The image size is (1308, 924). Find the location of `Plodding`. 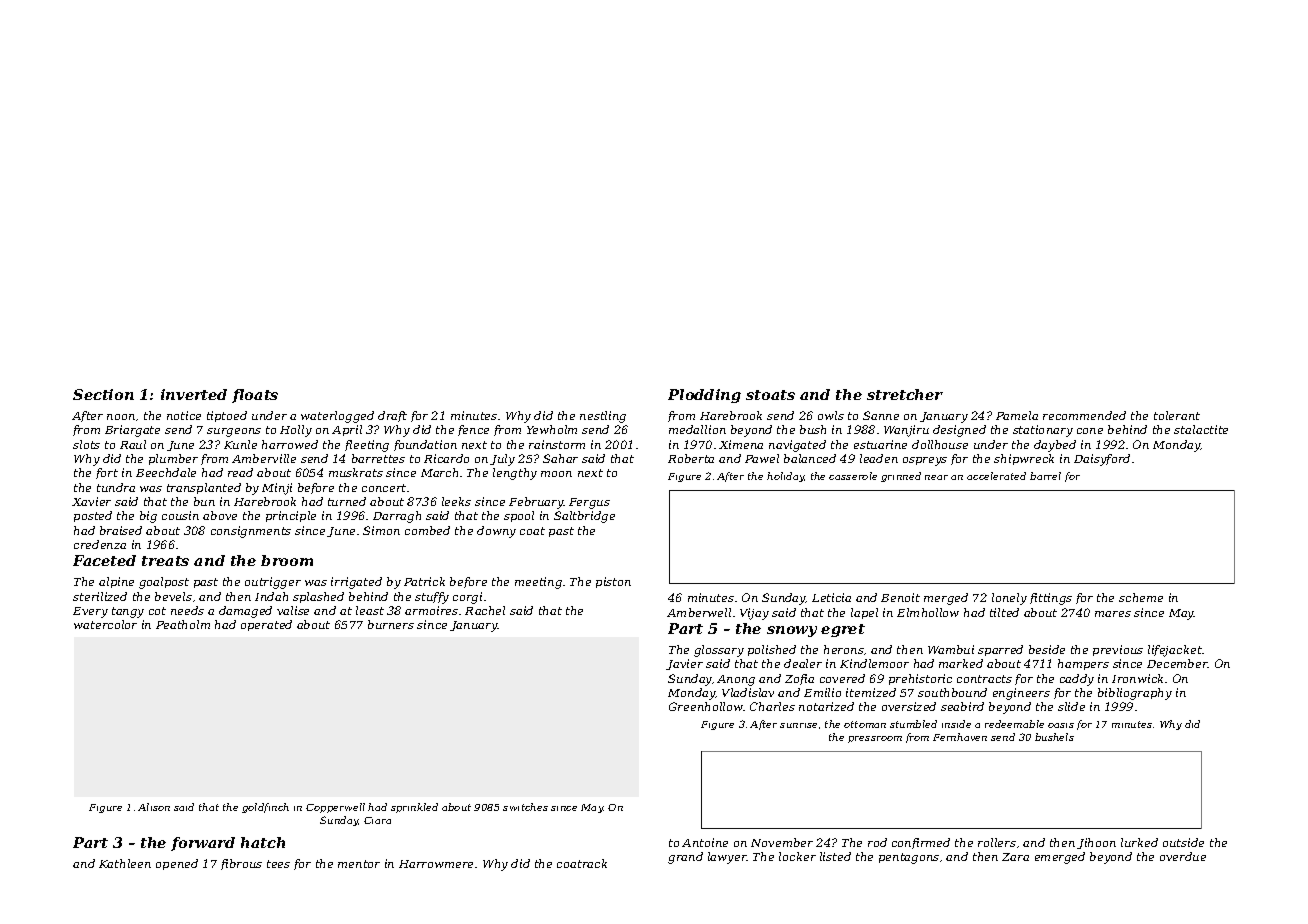

Plodding is located at coordinates (704, 396).
